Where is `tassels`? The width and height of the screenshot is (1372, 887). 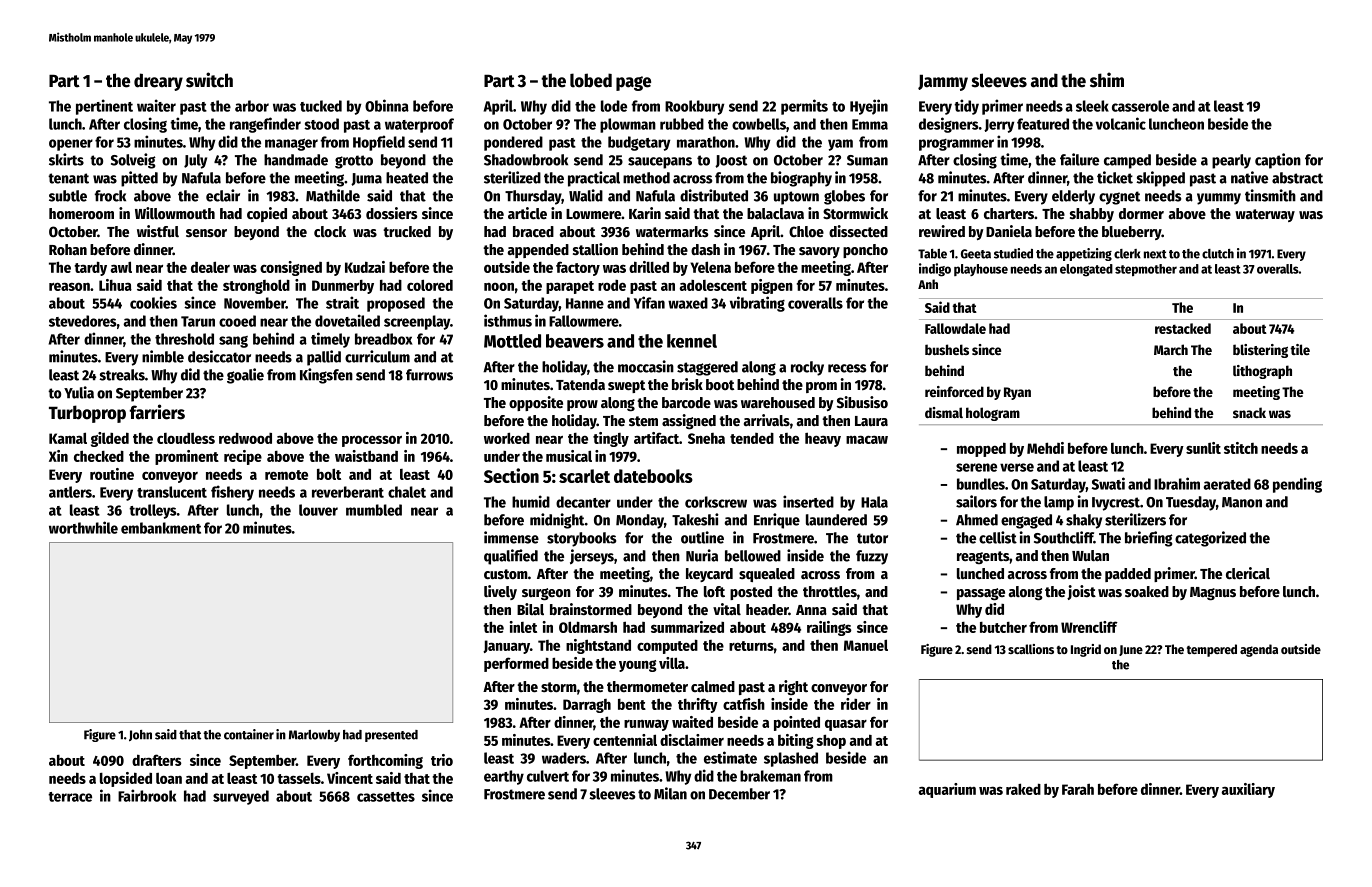 tassels is located at coordinates (299, 778).
